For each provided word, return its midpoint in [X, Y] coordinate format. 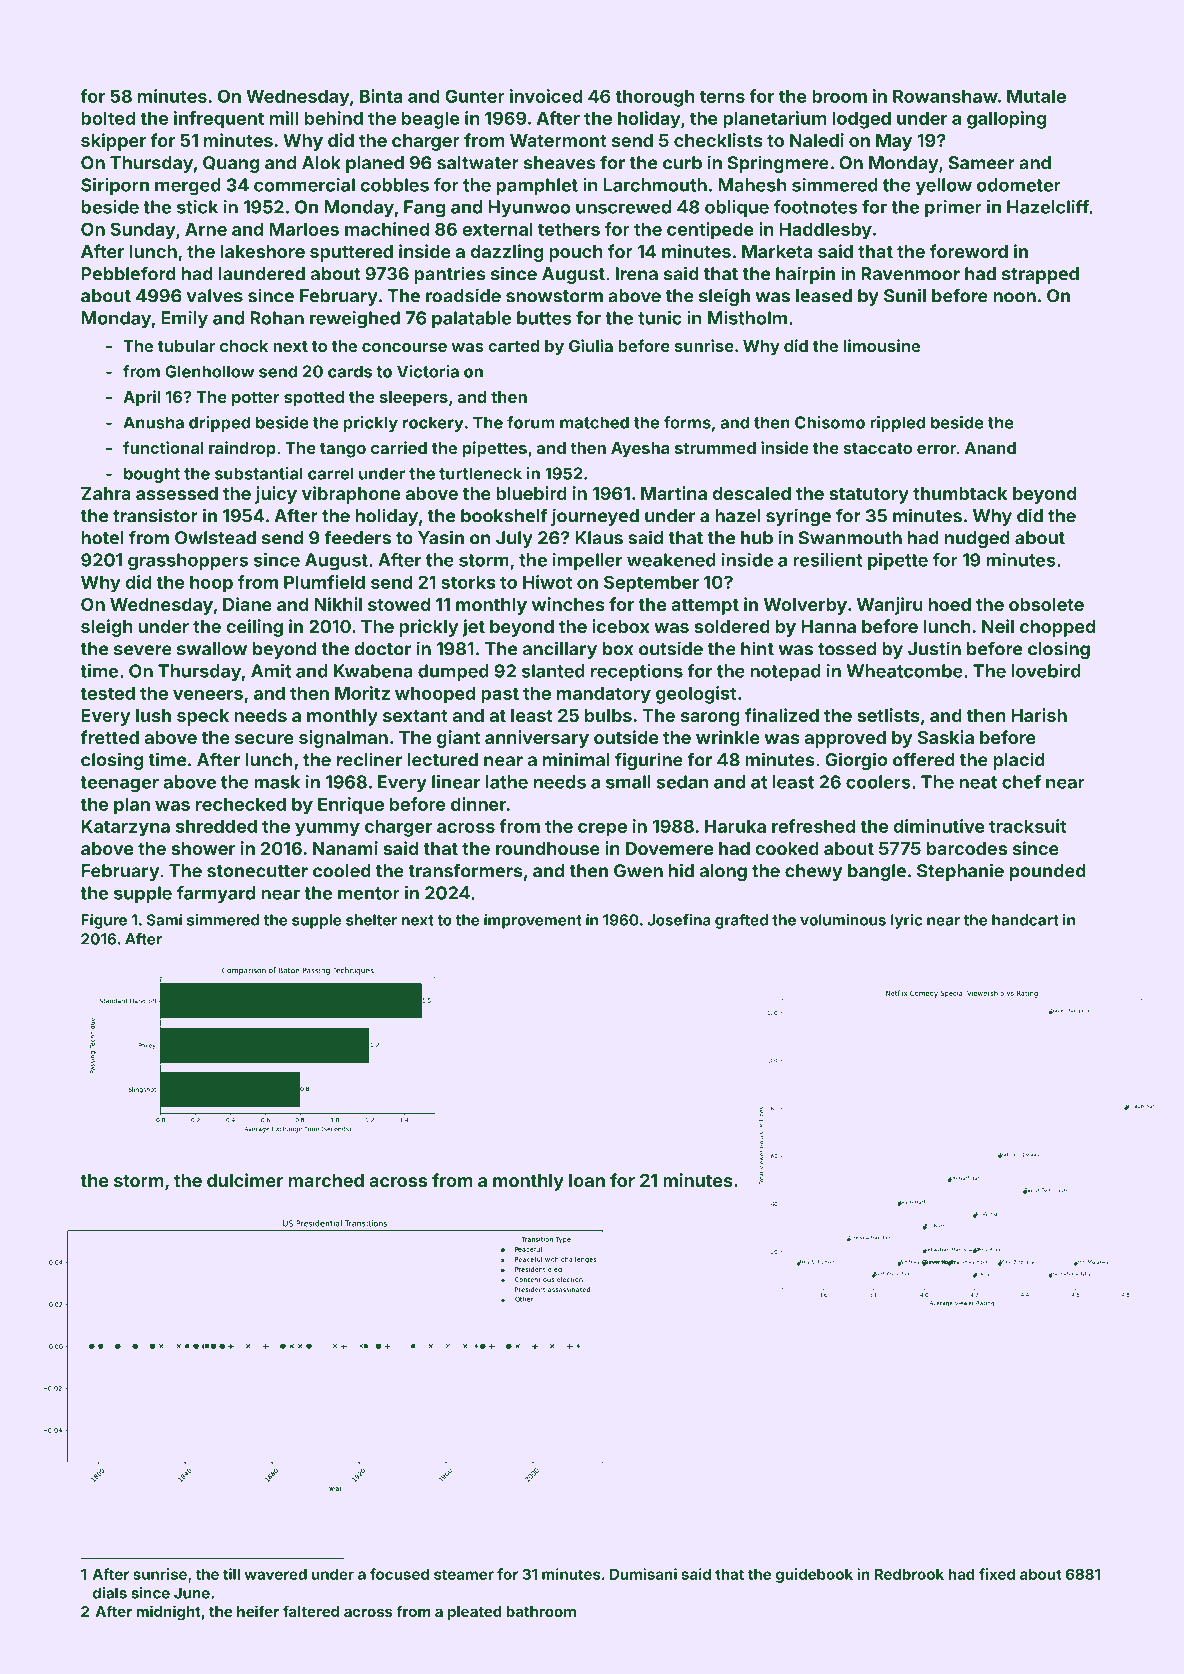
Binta [381, 96]
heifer [258, 1611]
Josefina [679, 920]
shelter [371, 920]
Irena [637, 274]
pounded [1048, 872]
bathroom [541, 1611]
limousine [882, 345]
